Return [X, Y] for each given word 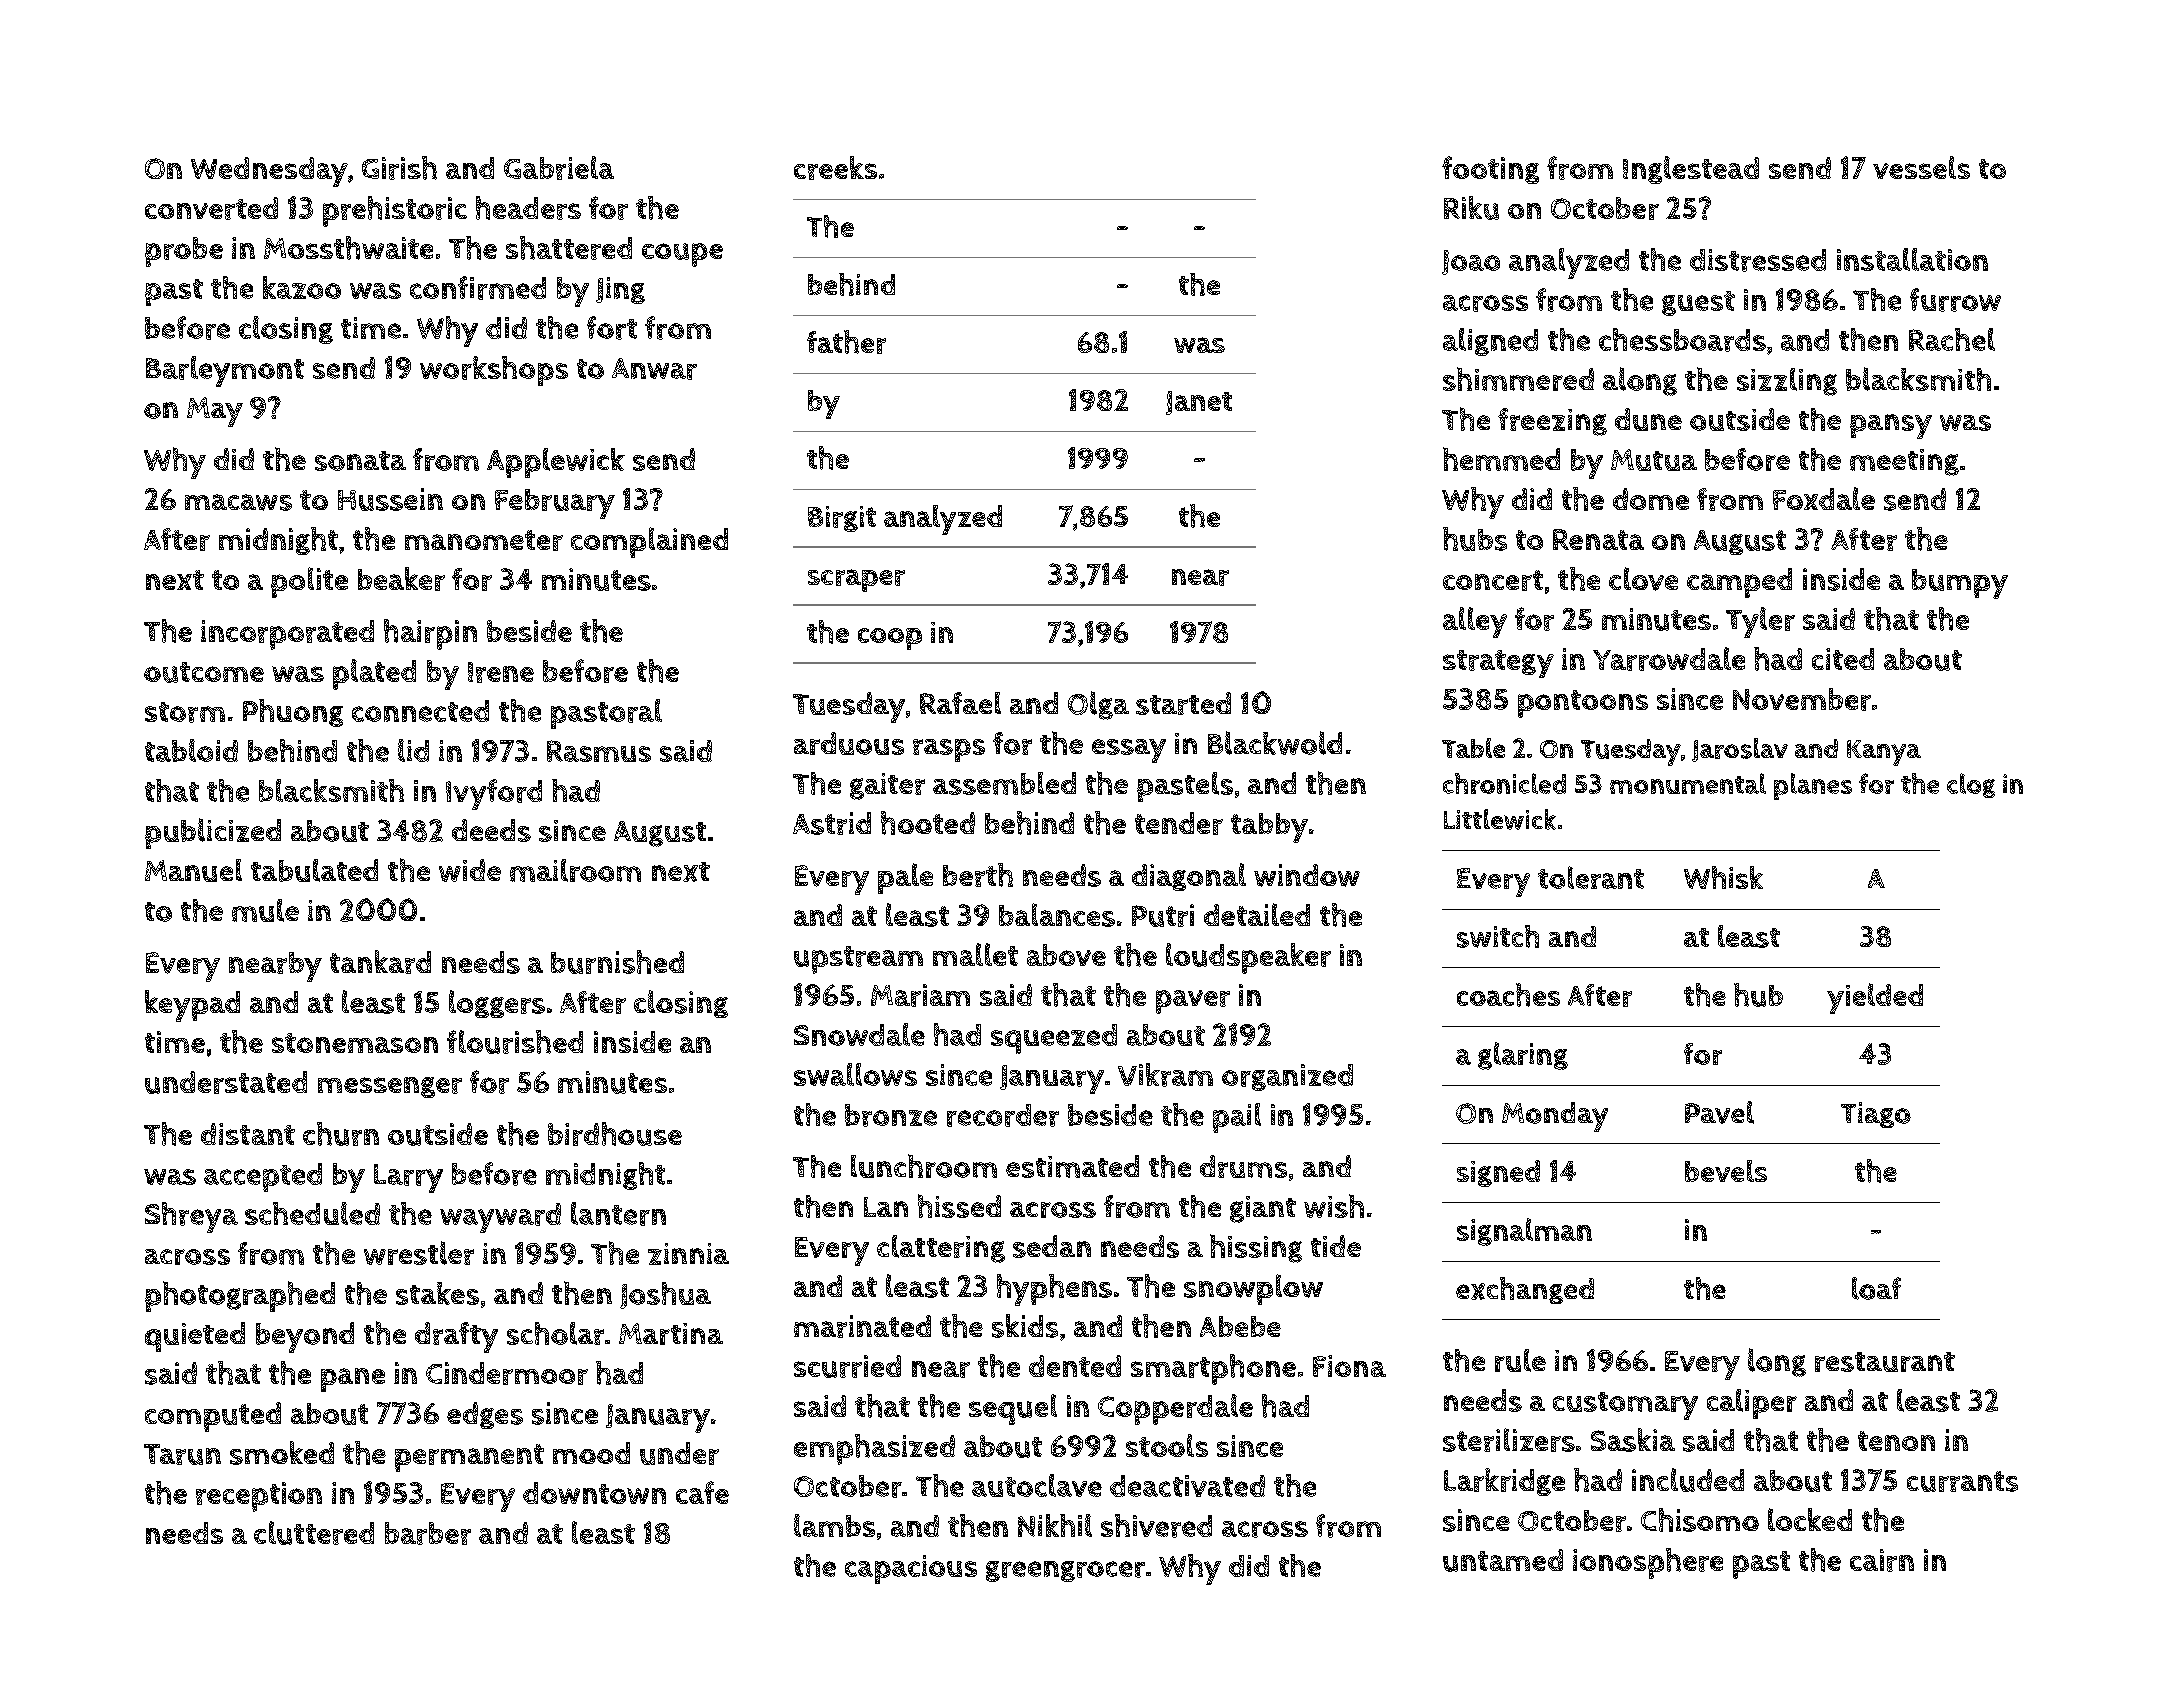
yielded [1875, 998]
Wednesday [269, 172]
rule [1520, 1360]
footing [1490, 170]
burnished [617, 962]
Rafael [960, 703]
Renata [1598, 539]
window [1307, 875]
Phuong [293, 713]
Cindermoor [507, 1373]
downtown [594, 1493]
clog [1971, 785]
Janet [1199, 403]
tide [1336, 1246]
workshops [494, 371]
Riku [1471, 208]
